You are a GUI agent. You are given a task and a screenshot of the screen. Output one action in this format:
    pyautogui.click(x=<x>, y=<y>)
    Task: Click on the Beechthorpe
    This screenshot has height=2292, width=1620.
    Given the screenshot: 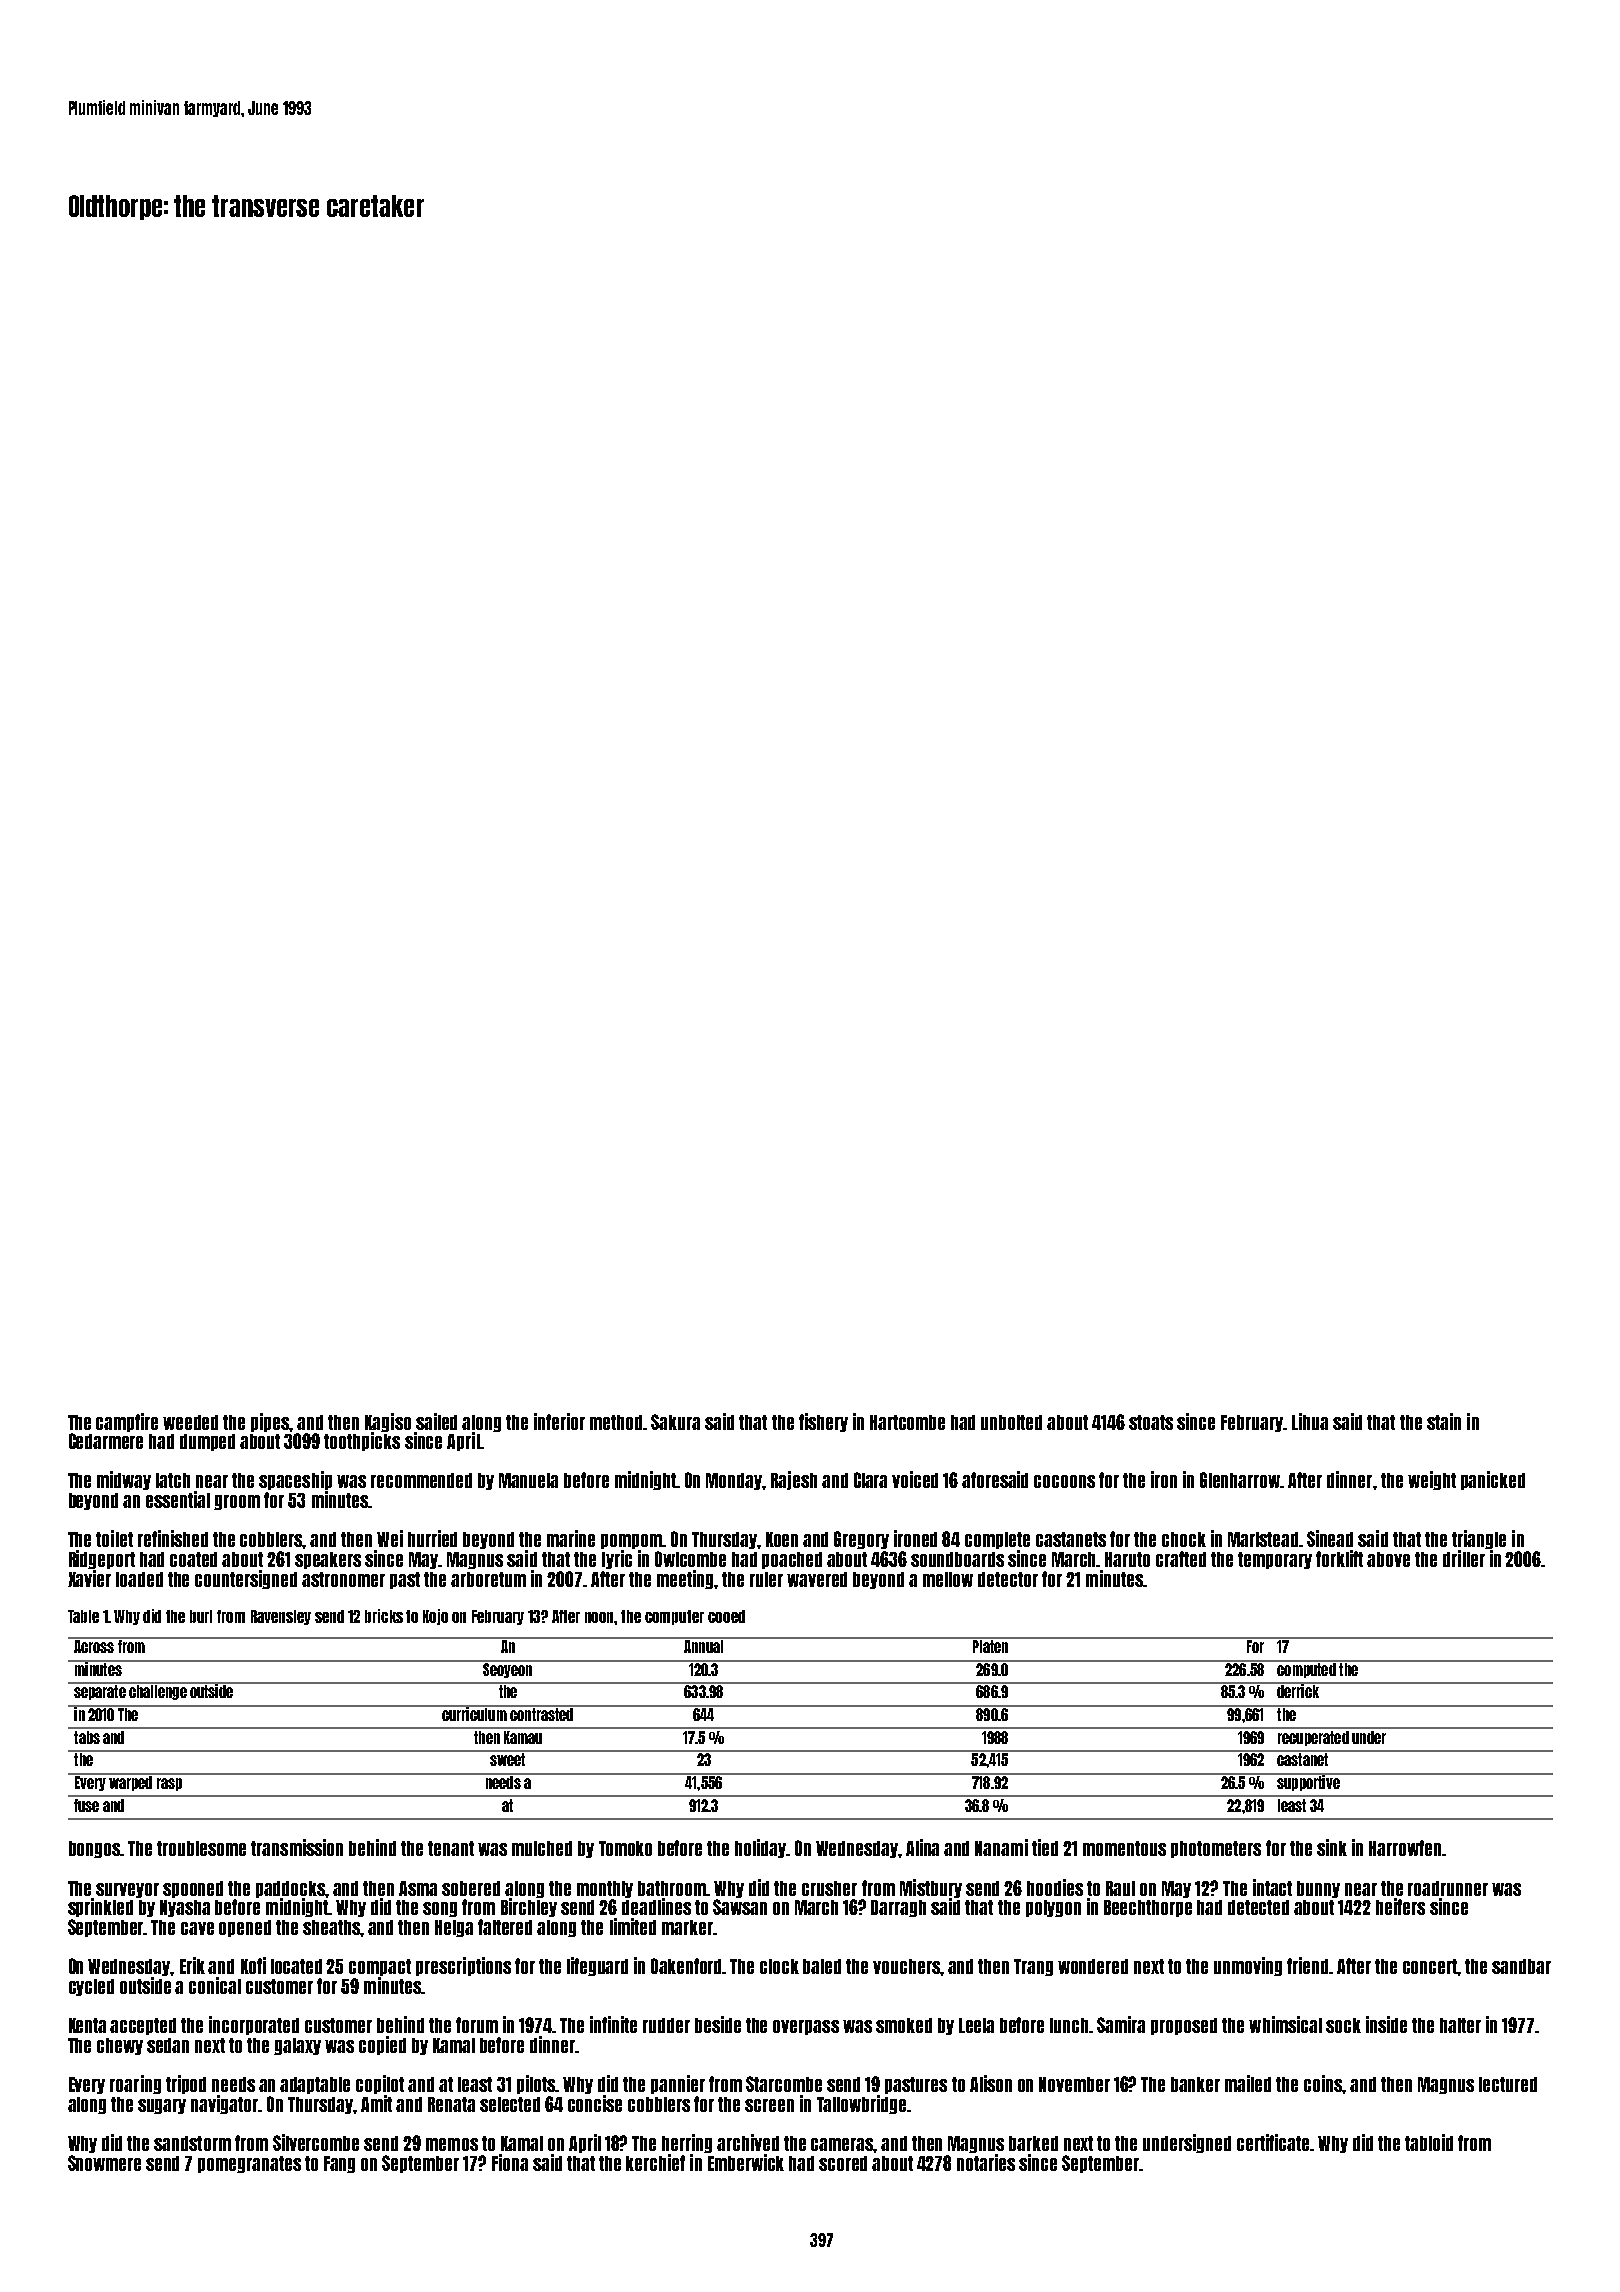 What is the action you would take?
    pyautogui.click(x=1148, y=1908)
